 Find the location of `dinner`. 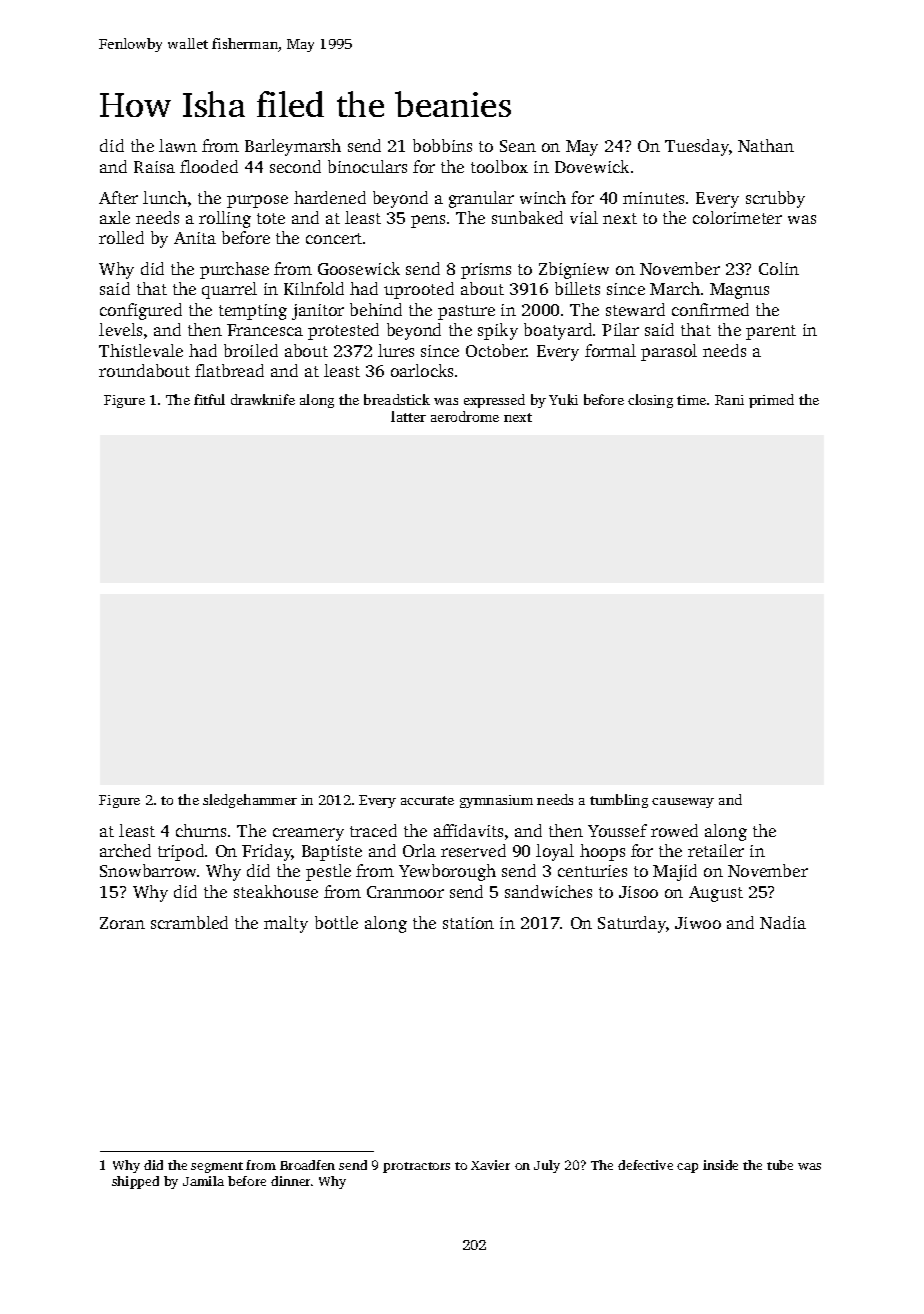

dinner is located at coordinates (290, 1181).
